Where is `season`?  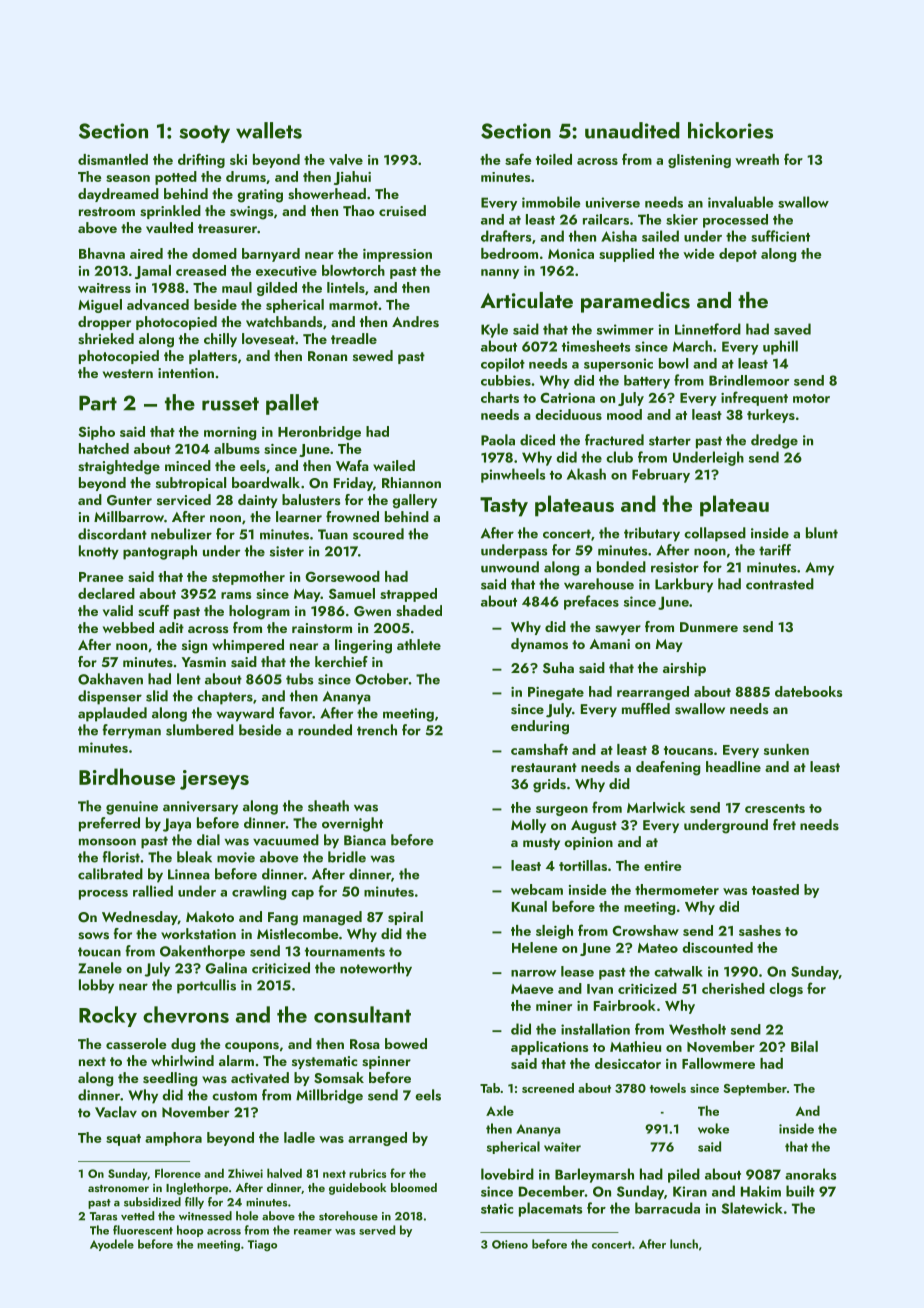 season is located at coordinates (128, 178).
